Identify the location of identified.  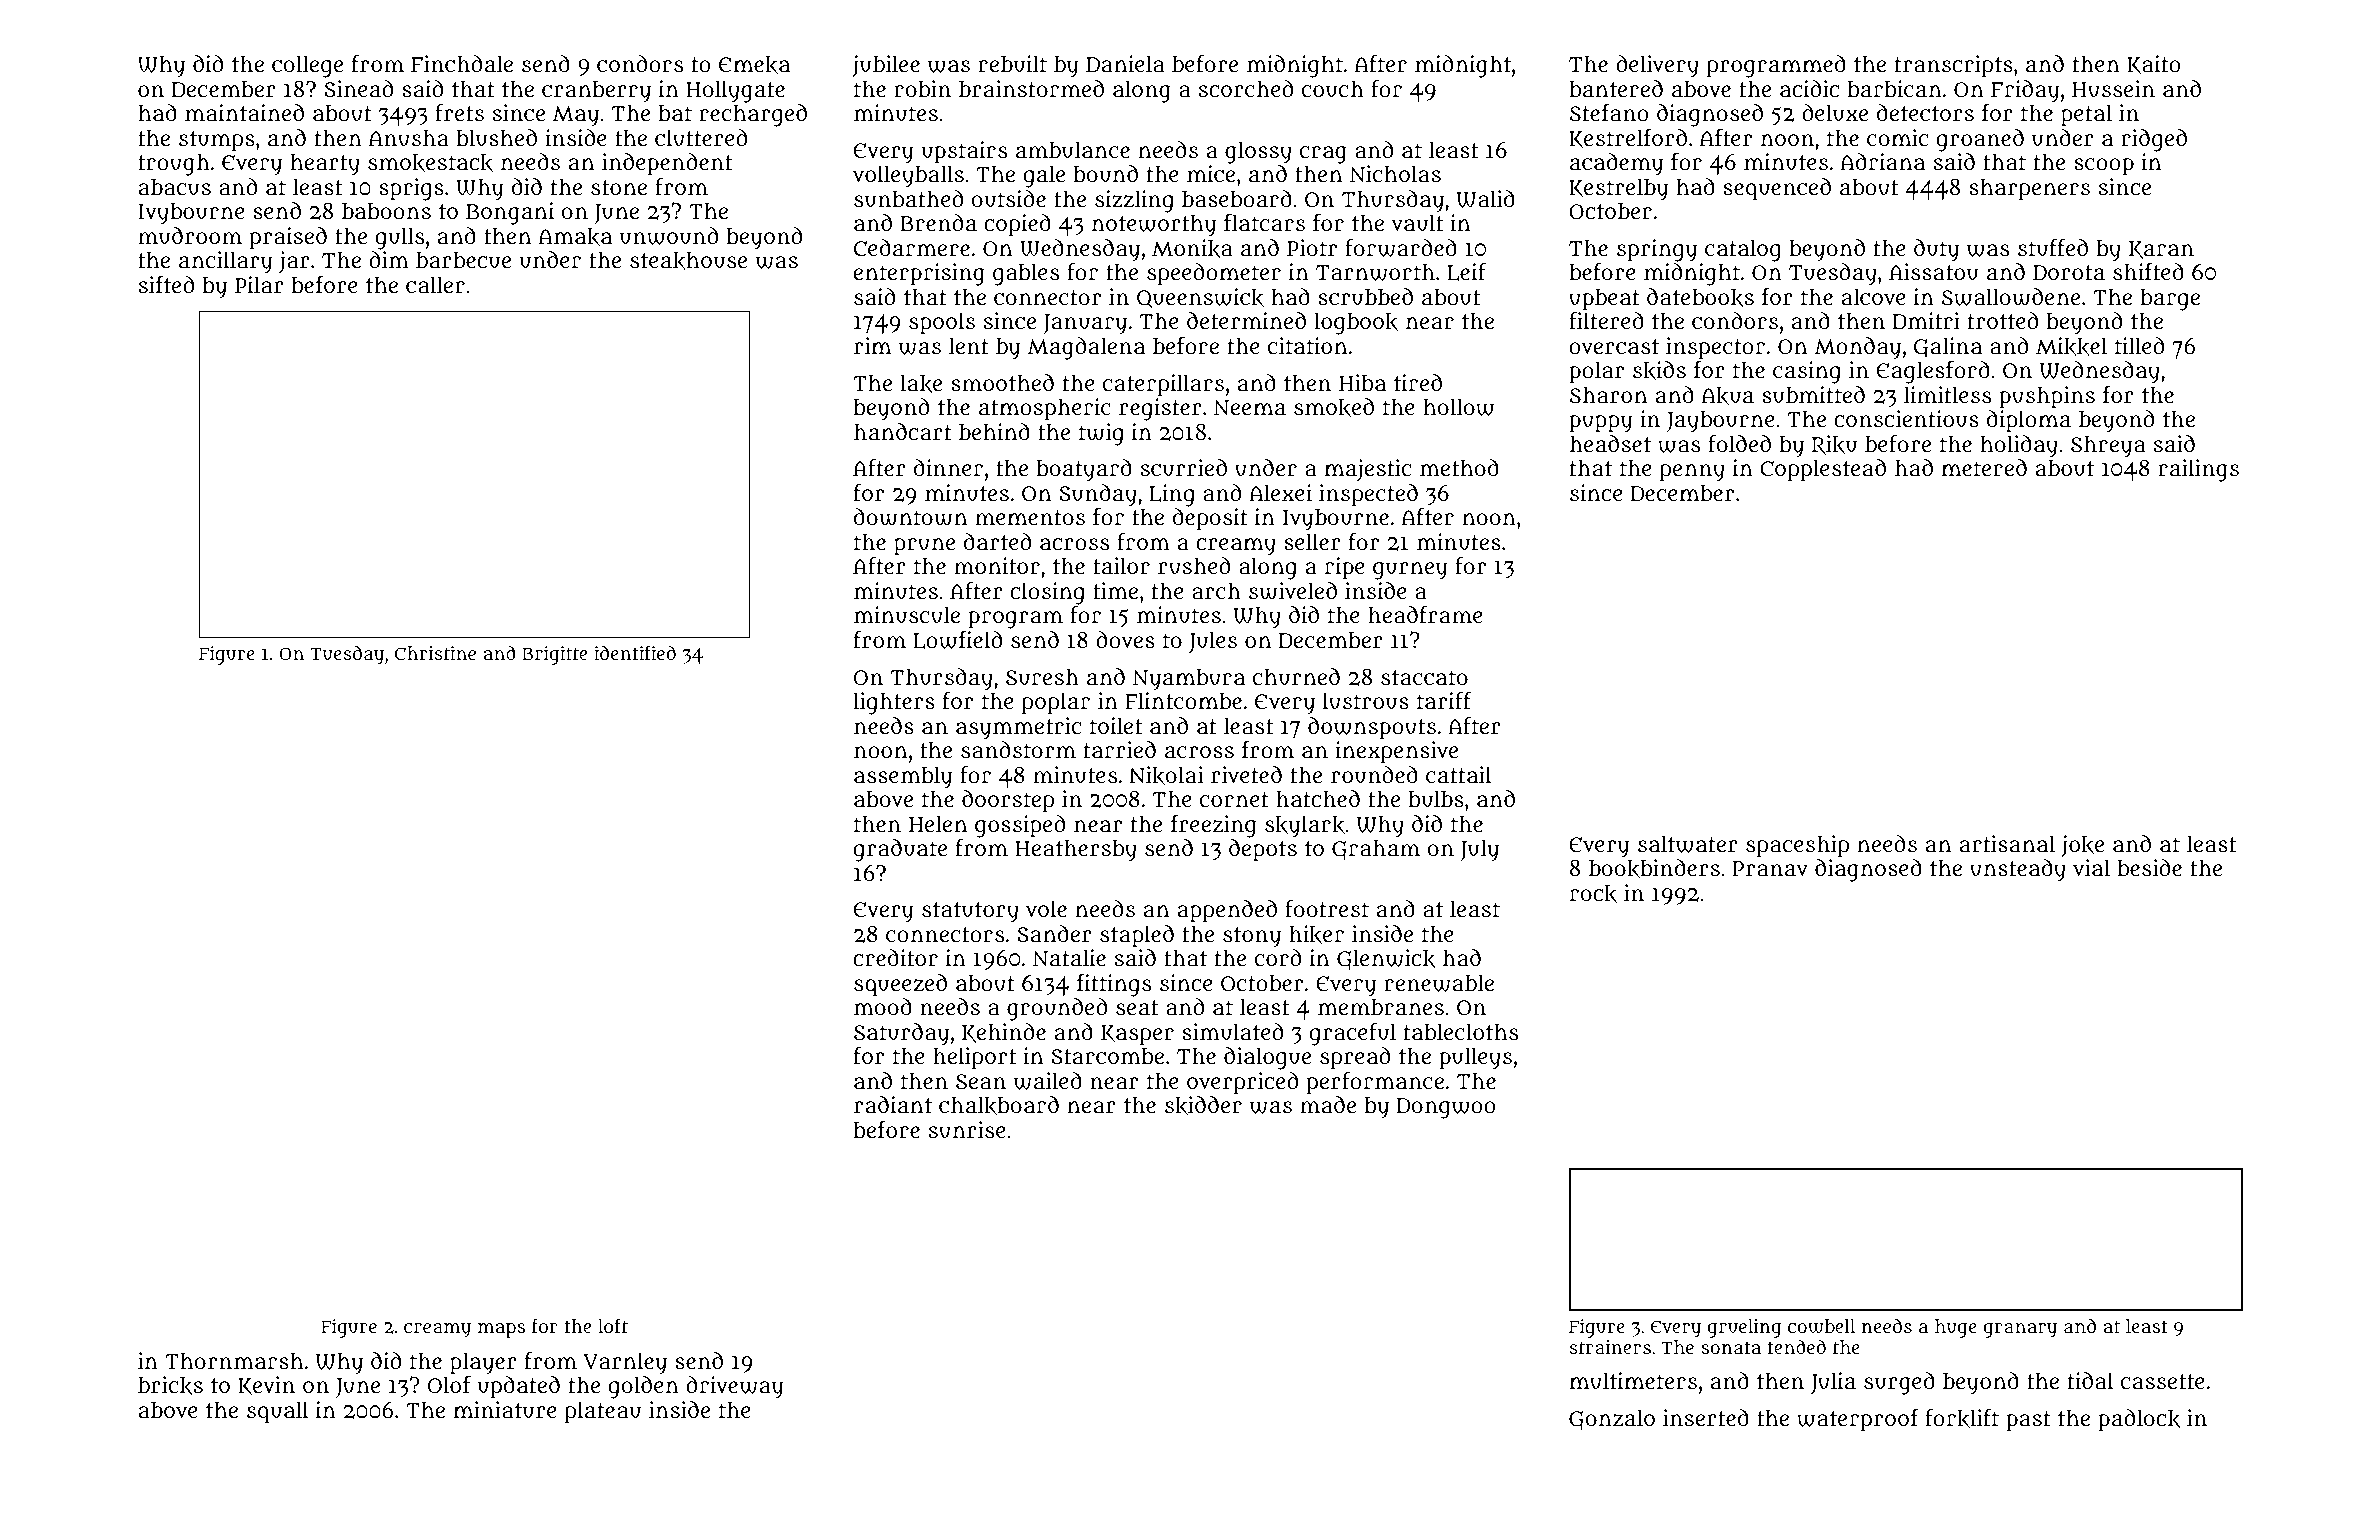
(635, 652).
